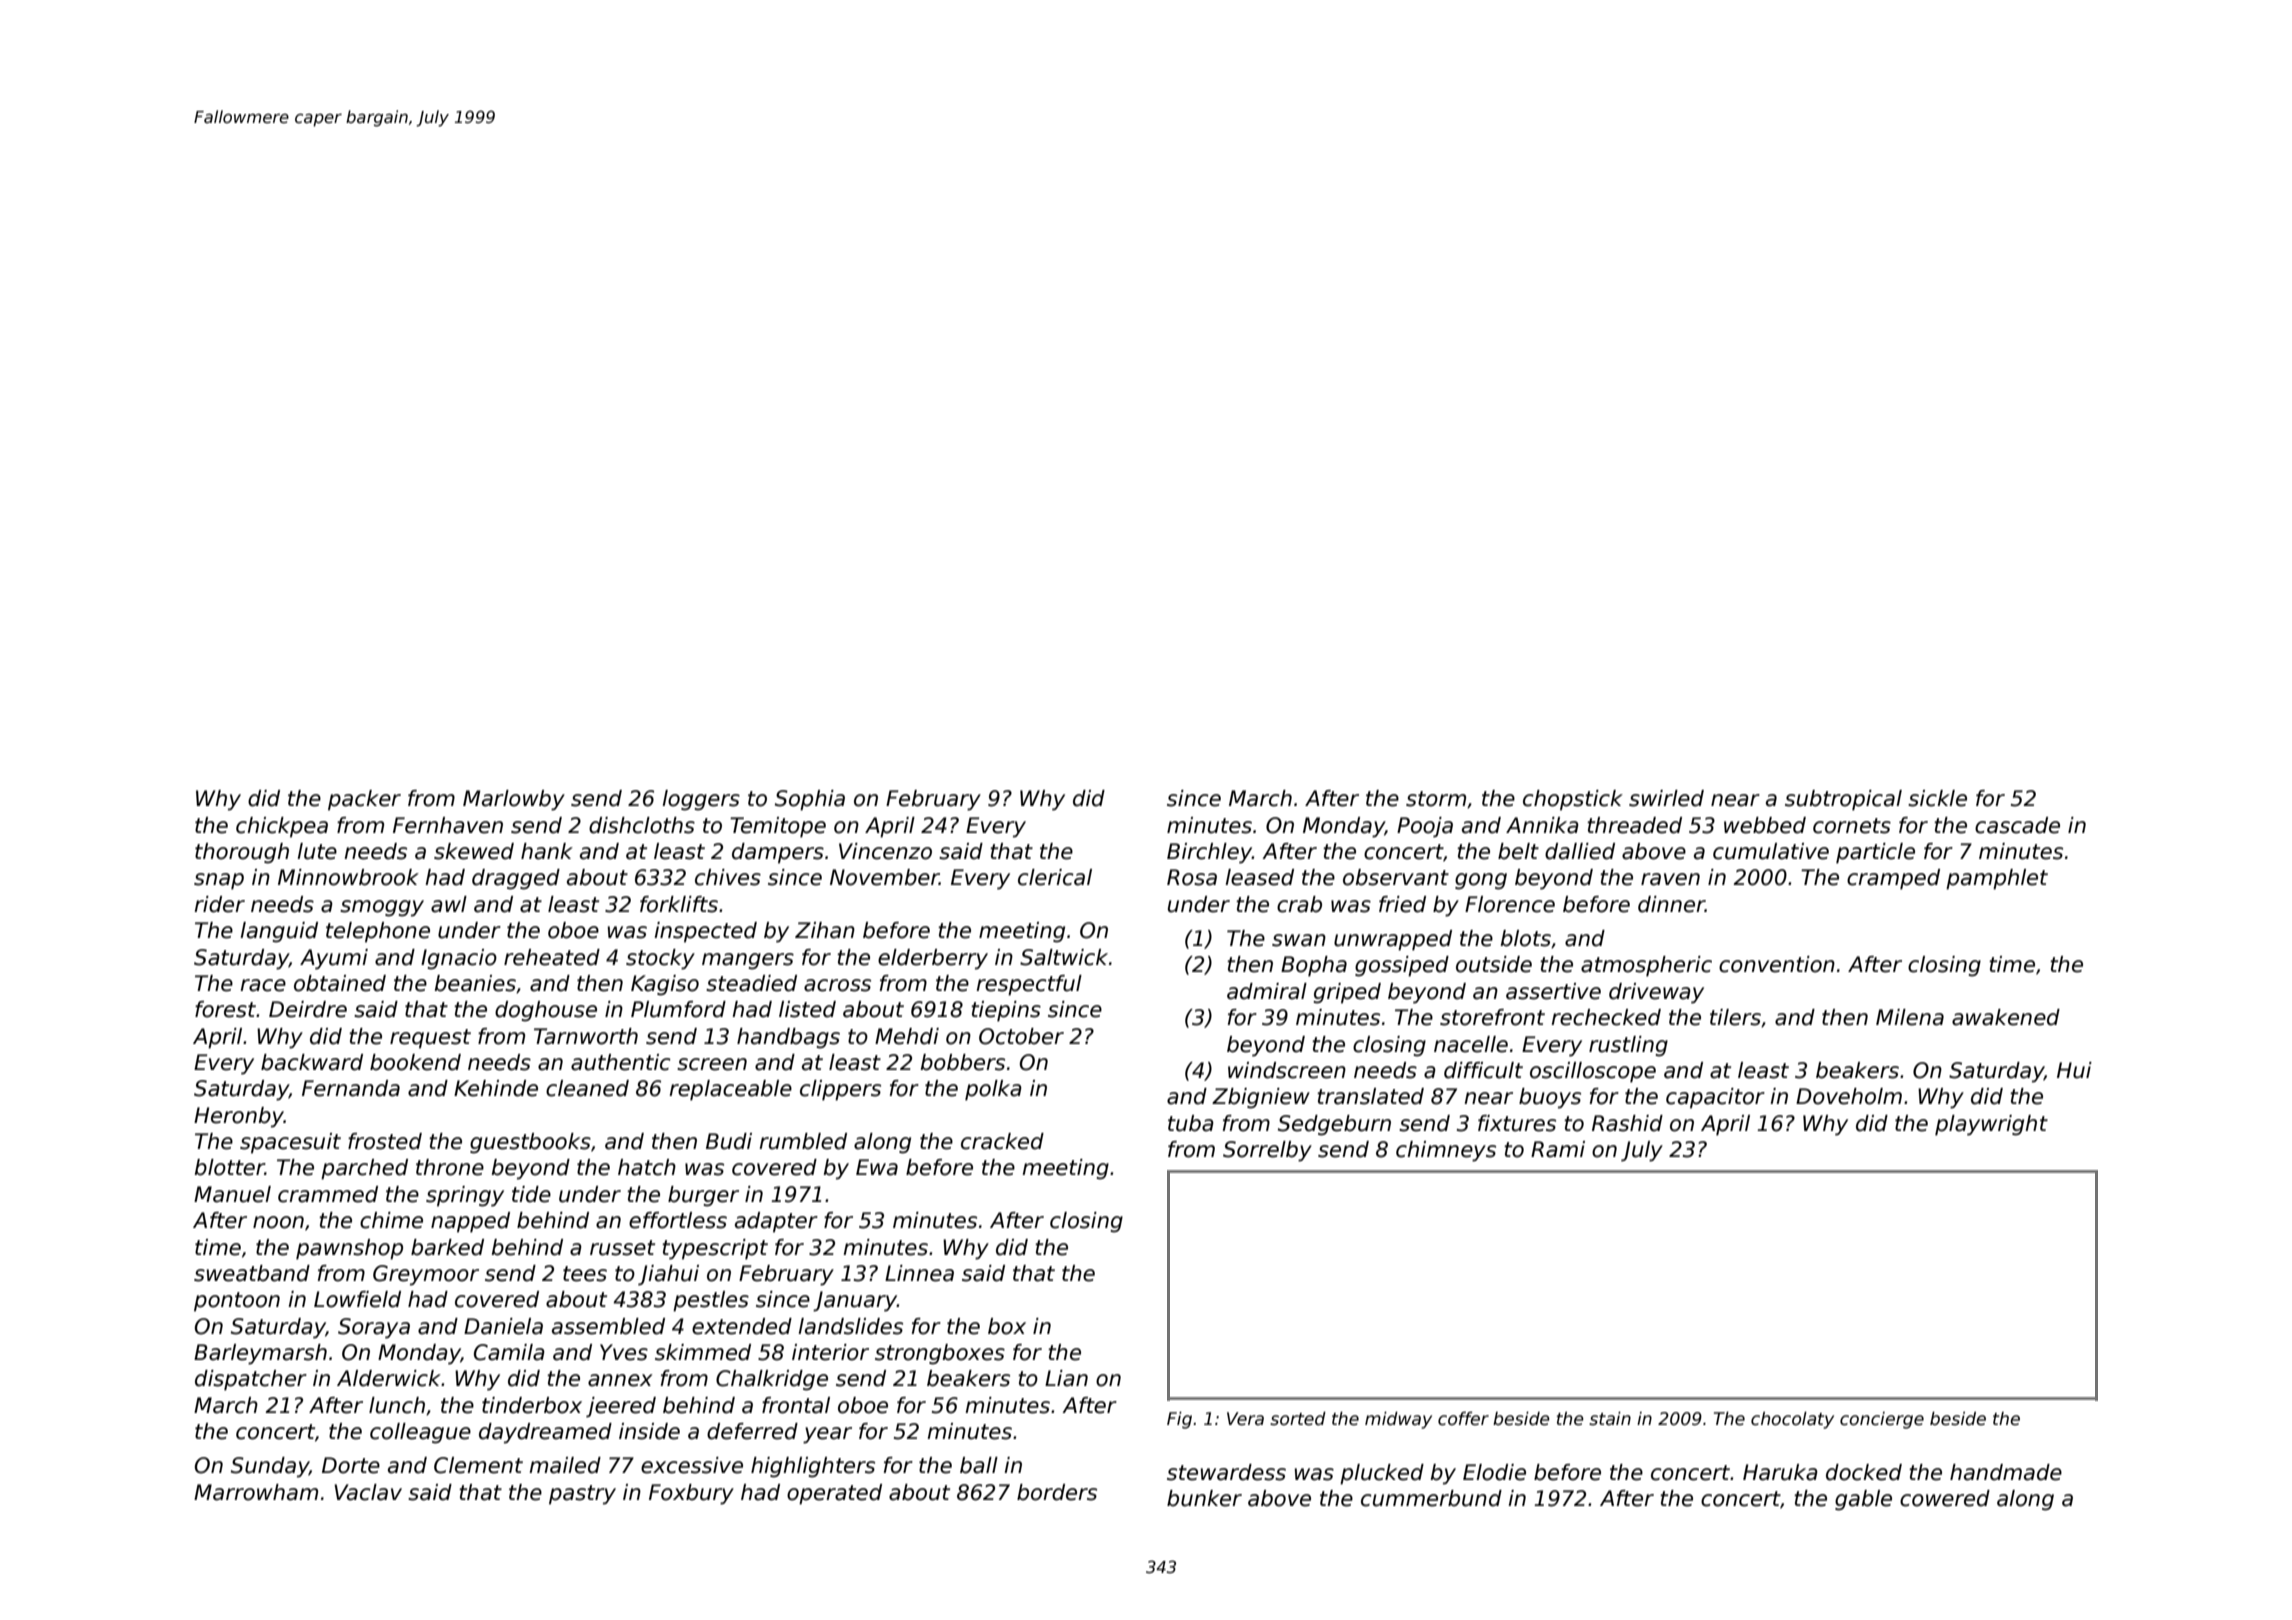  What do you see at coordinates (514, 800) in the document?
I see `Marlowby` at bounding box center [514, 800].
